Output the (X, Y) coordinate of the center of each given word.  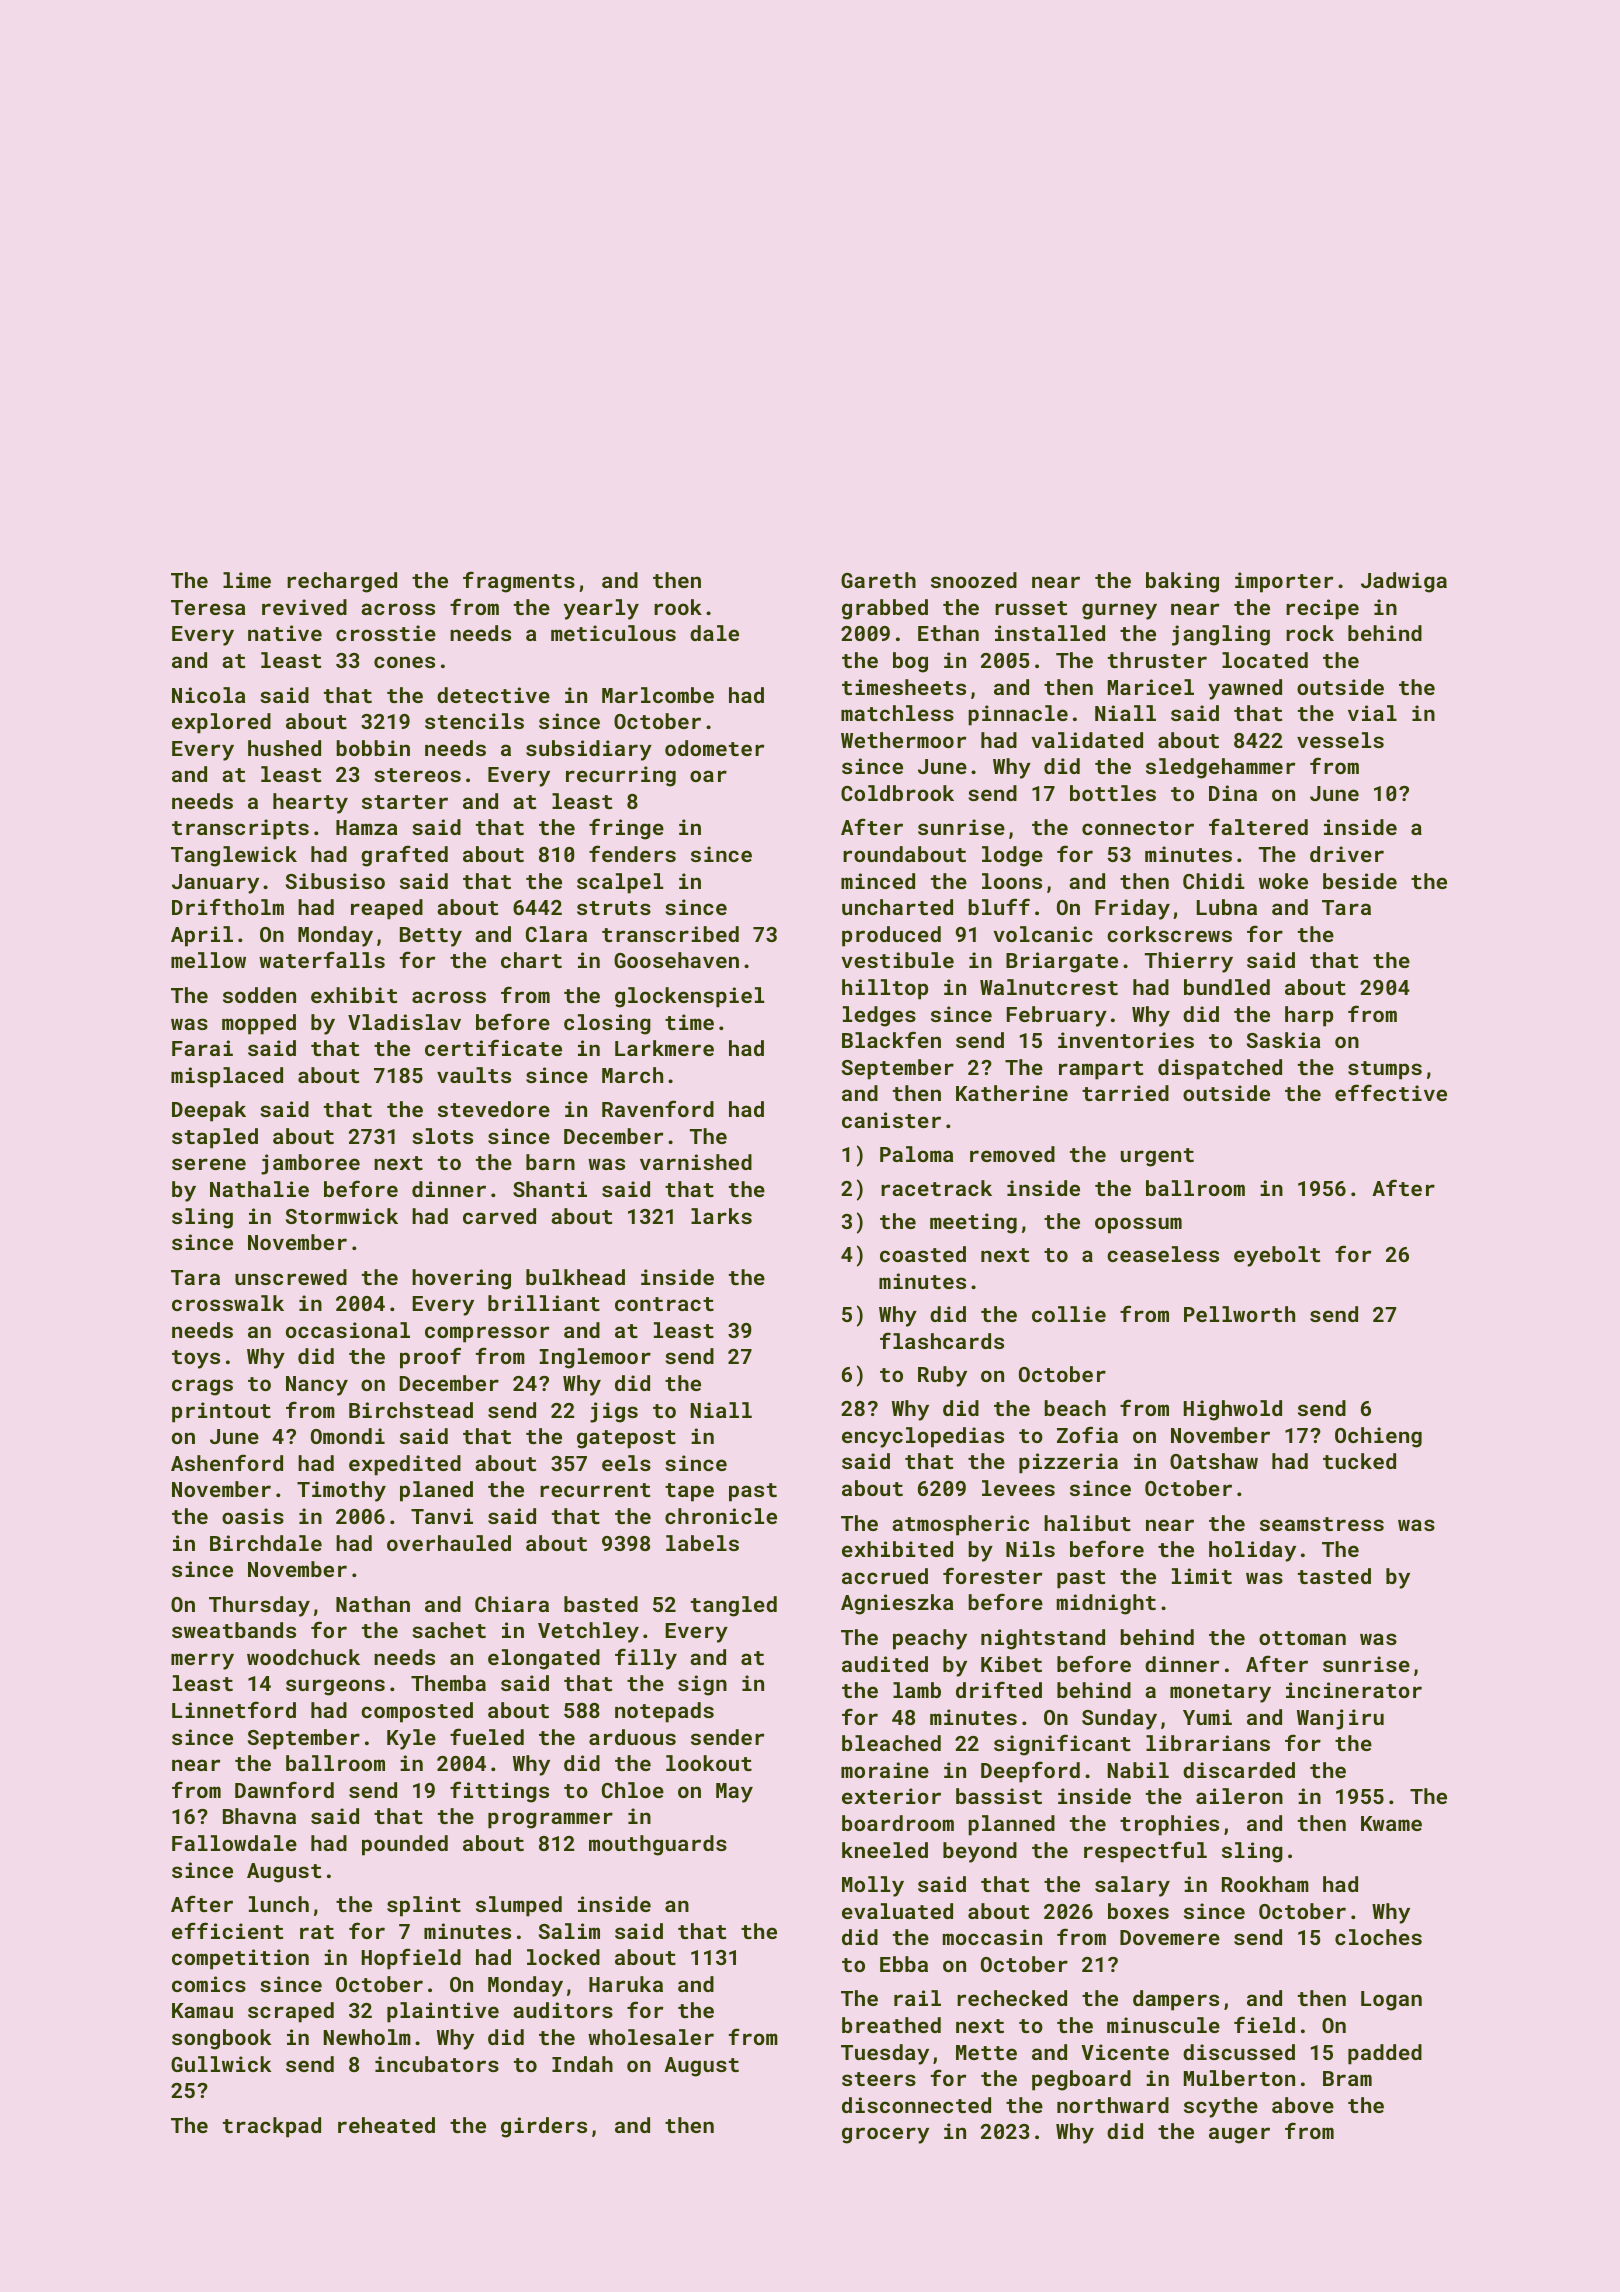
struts (614, 908)
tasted (1334, 1576)
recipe (1322, 609)
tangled (734, 1606)
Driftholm (228, 906)
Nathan (373, 1604)
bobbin (373, 748)
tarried (1125, 1093)
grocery (885, 2135)
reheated (386, 2125)
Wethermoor (903, 740)
